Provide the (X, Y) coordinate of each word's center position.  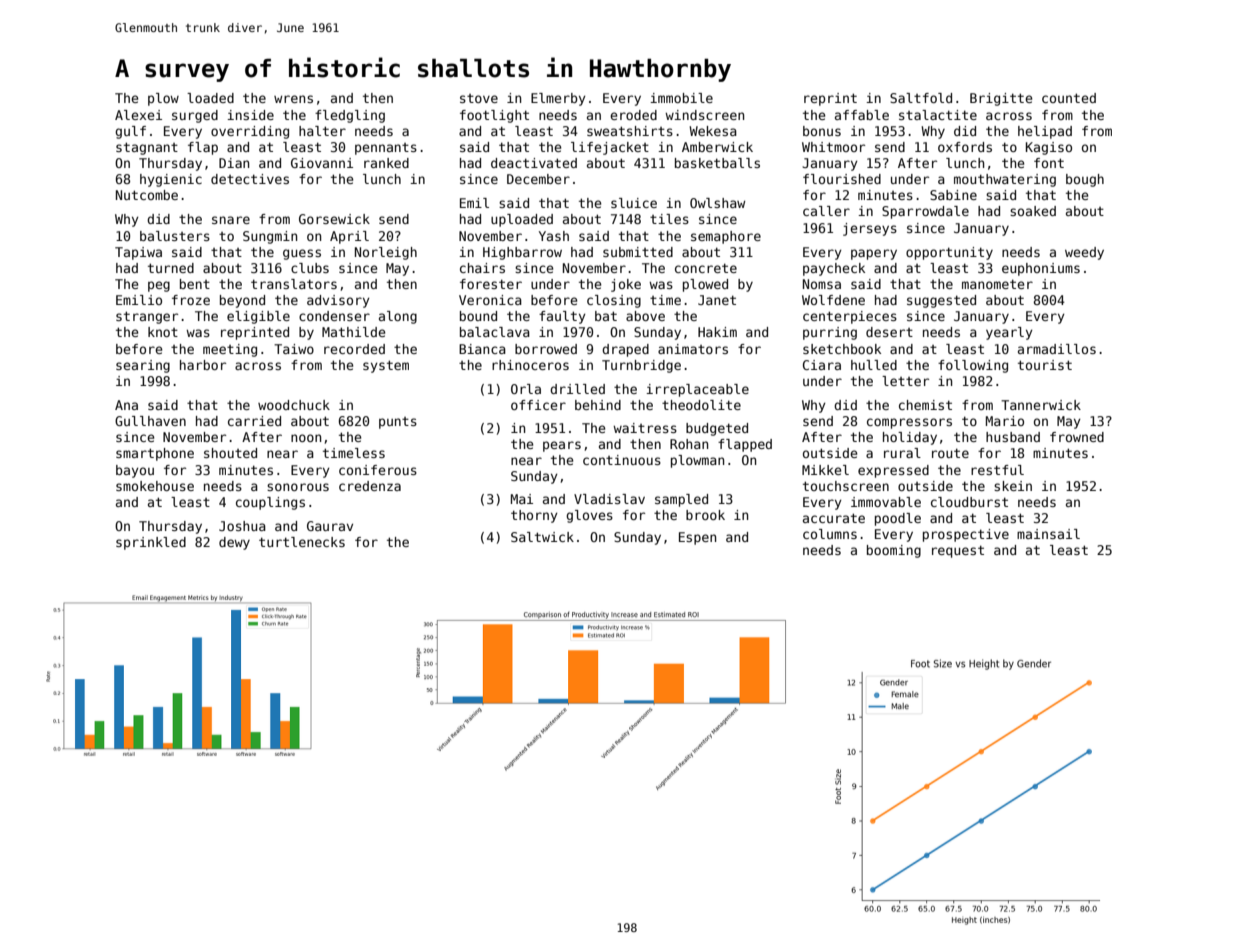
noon (306, 438)
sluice (634, 203)
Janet (717, 300)
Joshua (242, 526)
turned (171, 268)
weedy (1084, 253)
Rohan (689, 444)
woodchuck (294, 405)
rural (902, 453)
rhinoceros (530, 365)
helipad (1045, 132)
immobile (681, 98)
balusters (175, 236)
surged (195, 116)
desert (889, 332)
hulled (874, 365)
